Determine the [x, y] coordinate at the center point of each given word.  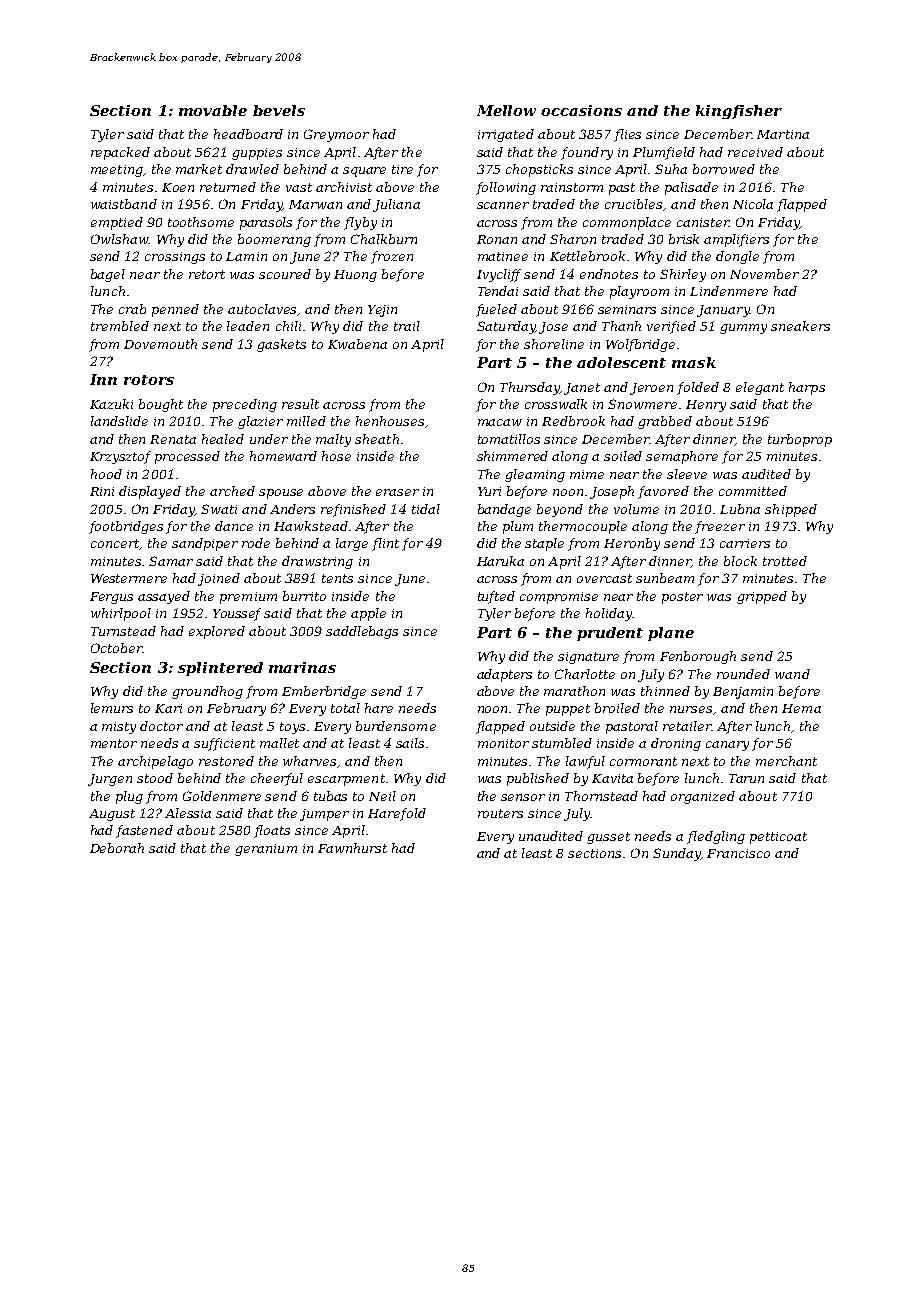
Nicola [753, 204]
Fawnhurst [352, 848]
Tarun [746, 778]
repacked [120, 153]
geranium [266, 850]
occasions [581, 110]
